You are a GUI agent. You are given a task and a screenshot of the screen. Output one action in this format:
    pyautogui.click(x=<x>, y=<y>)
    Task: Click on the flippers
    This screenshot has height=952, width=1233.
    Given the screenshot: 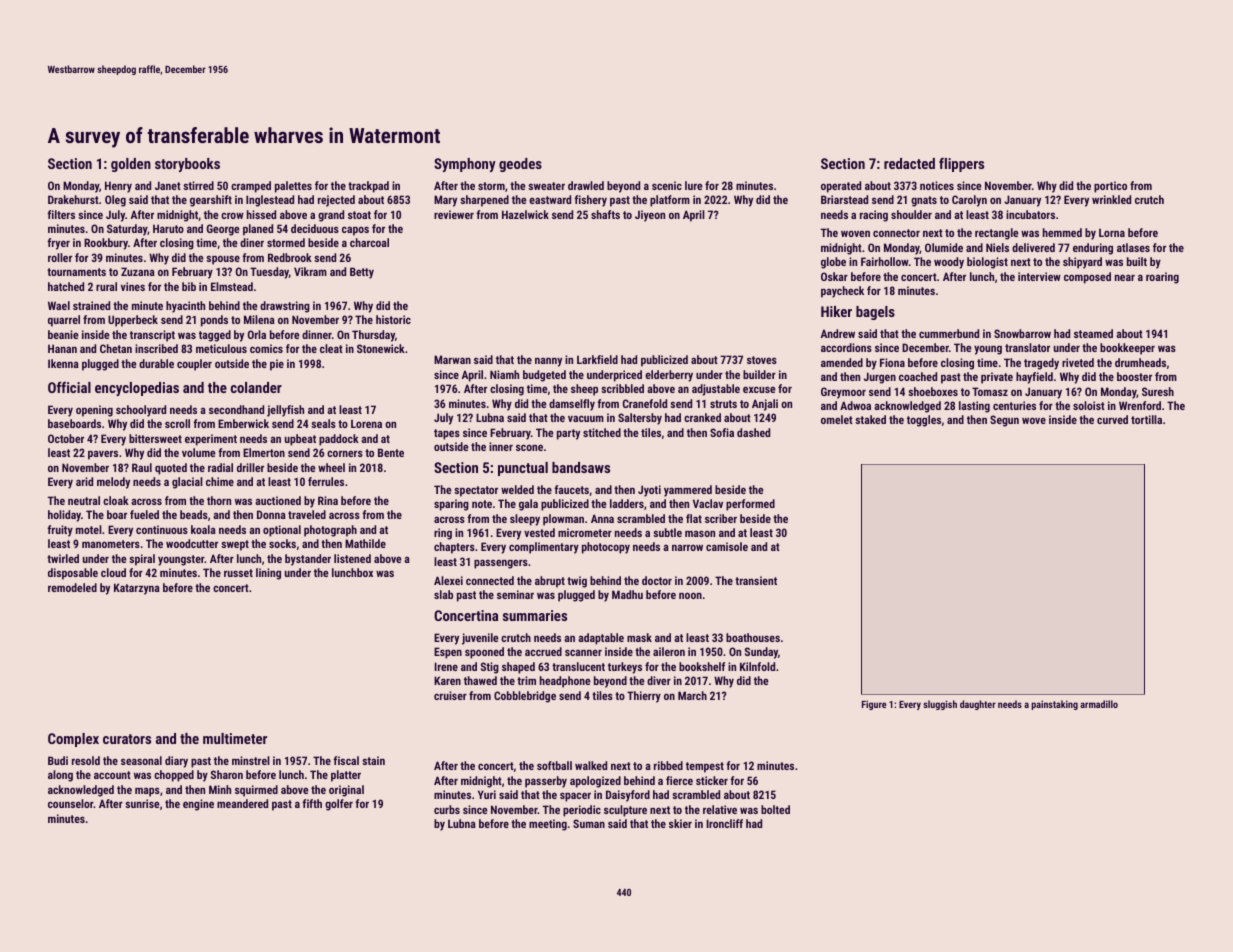 What is the action you would take?
    pyautogui.click(x=961, y=165)
